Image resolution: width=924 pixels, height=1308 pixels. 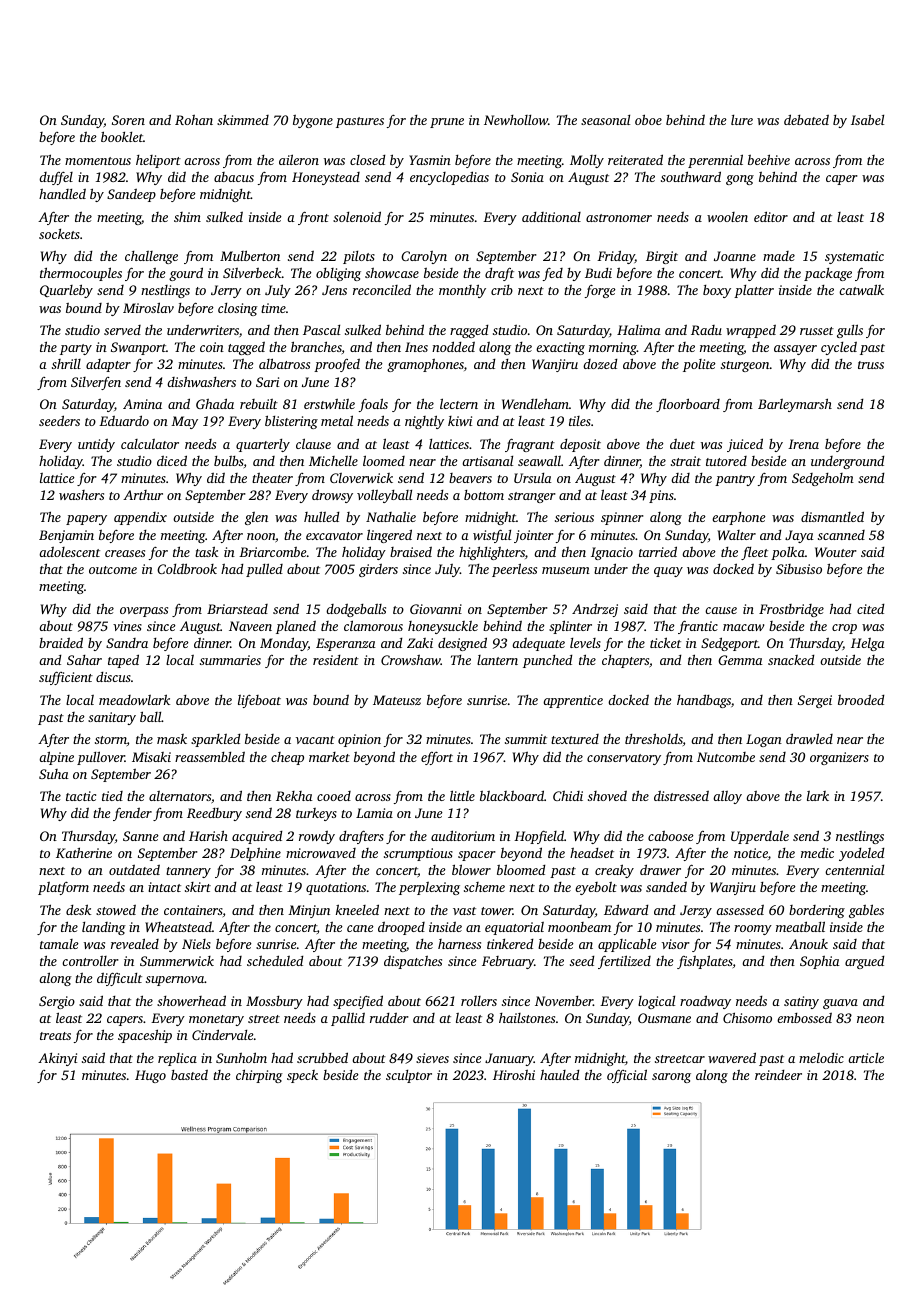 I want to click on made, so click(x=779, y=256).
